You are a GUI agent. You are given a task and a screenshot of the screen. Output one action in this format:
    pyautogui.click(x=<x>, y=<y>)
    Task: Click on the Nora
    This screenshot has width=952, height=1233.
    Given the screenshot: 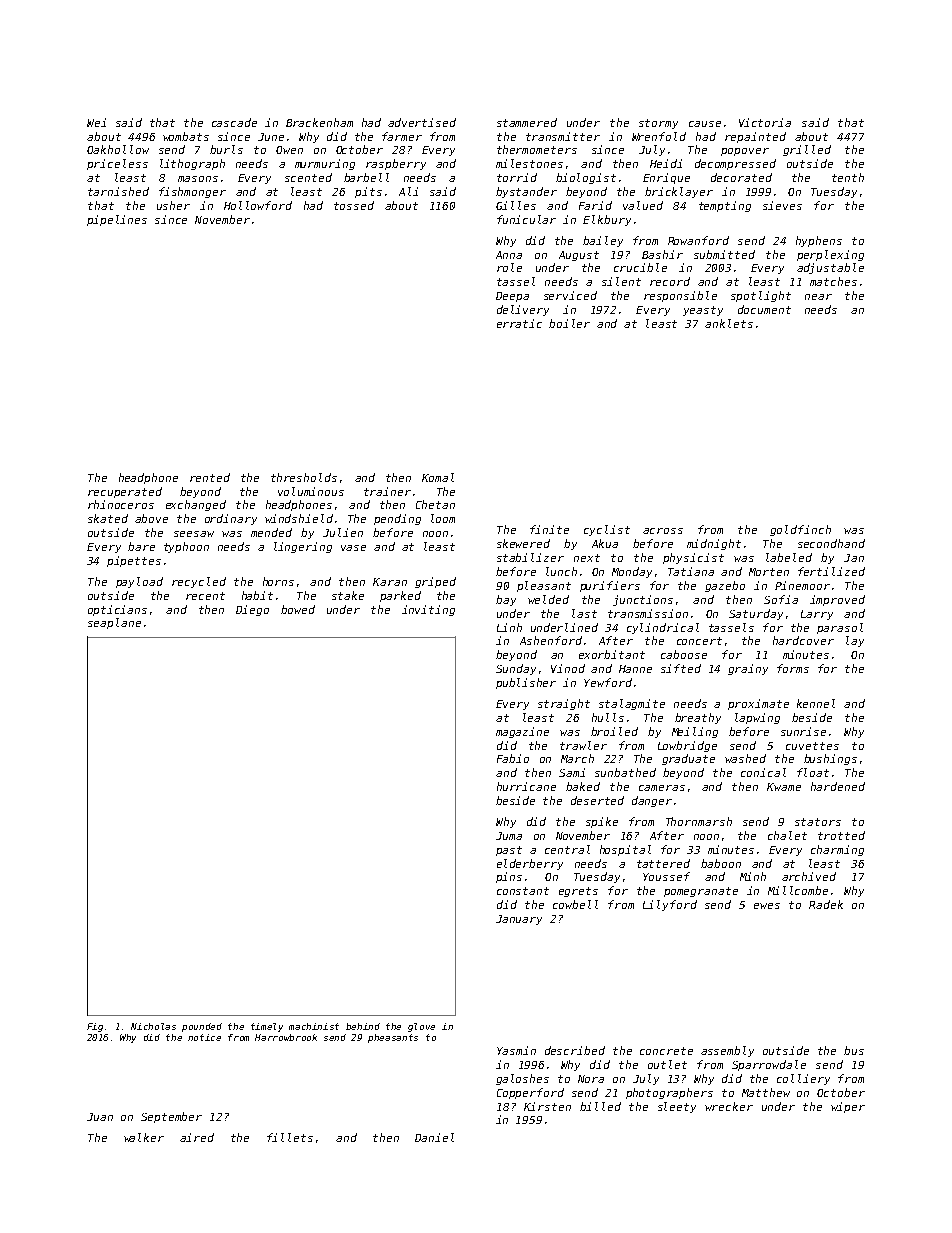 What is the action you would take?
    pyautogui.click(x=591, y=1079)
